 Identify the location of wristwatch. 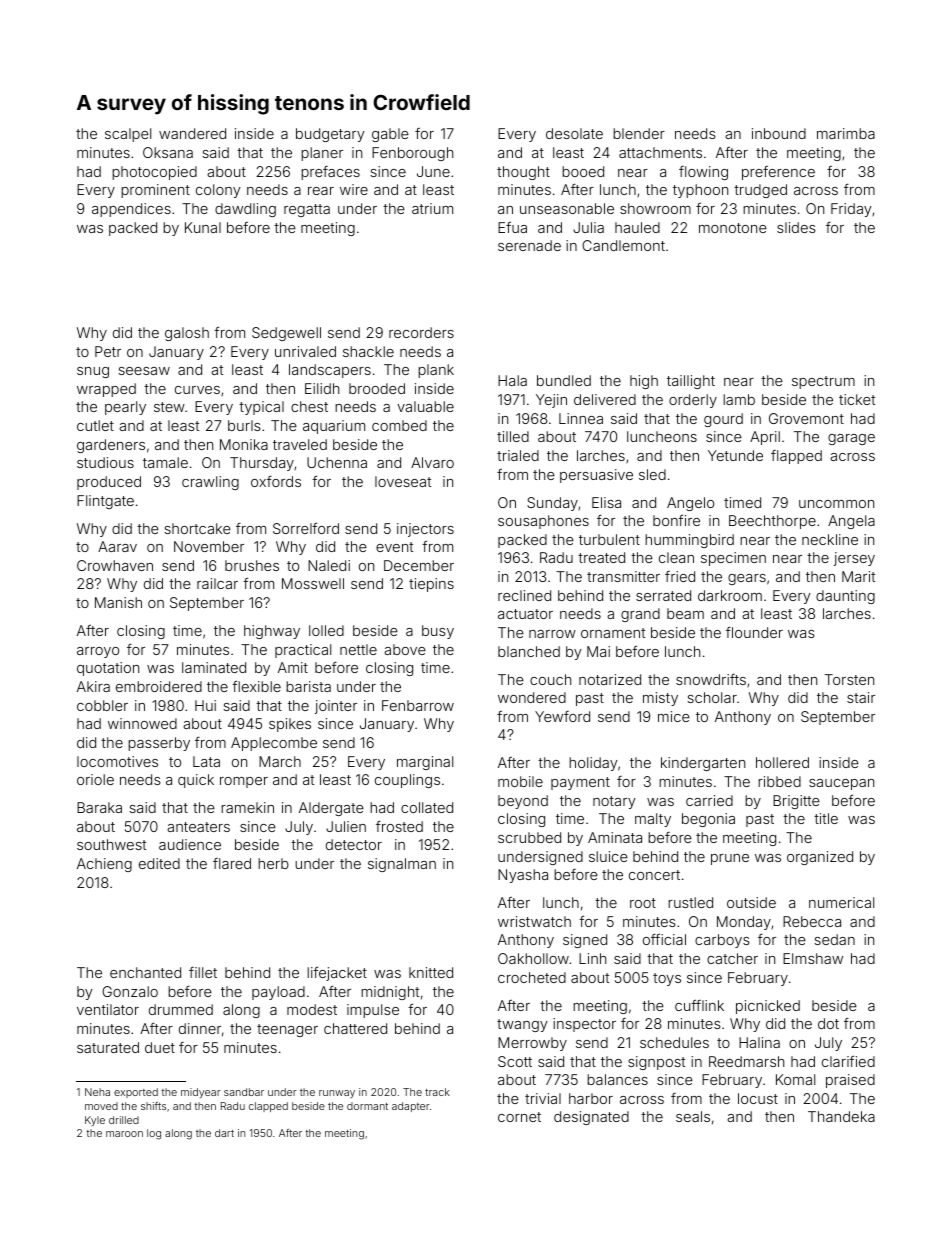
(534, 921).
